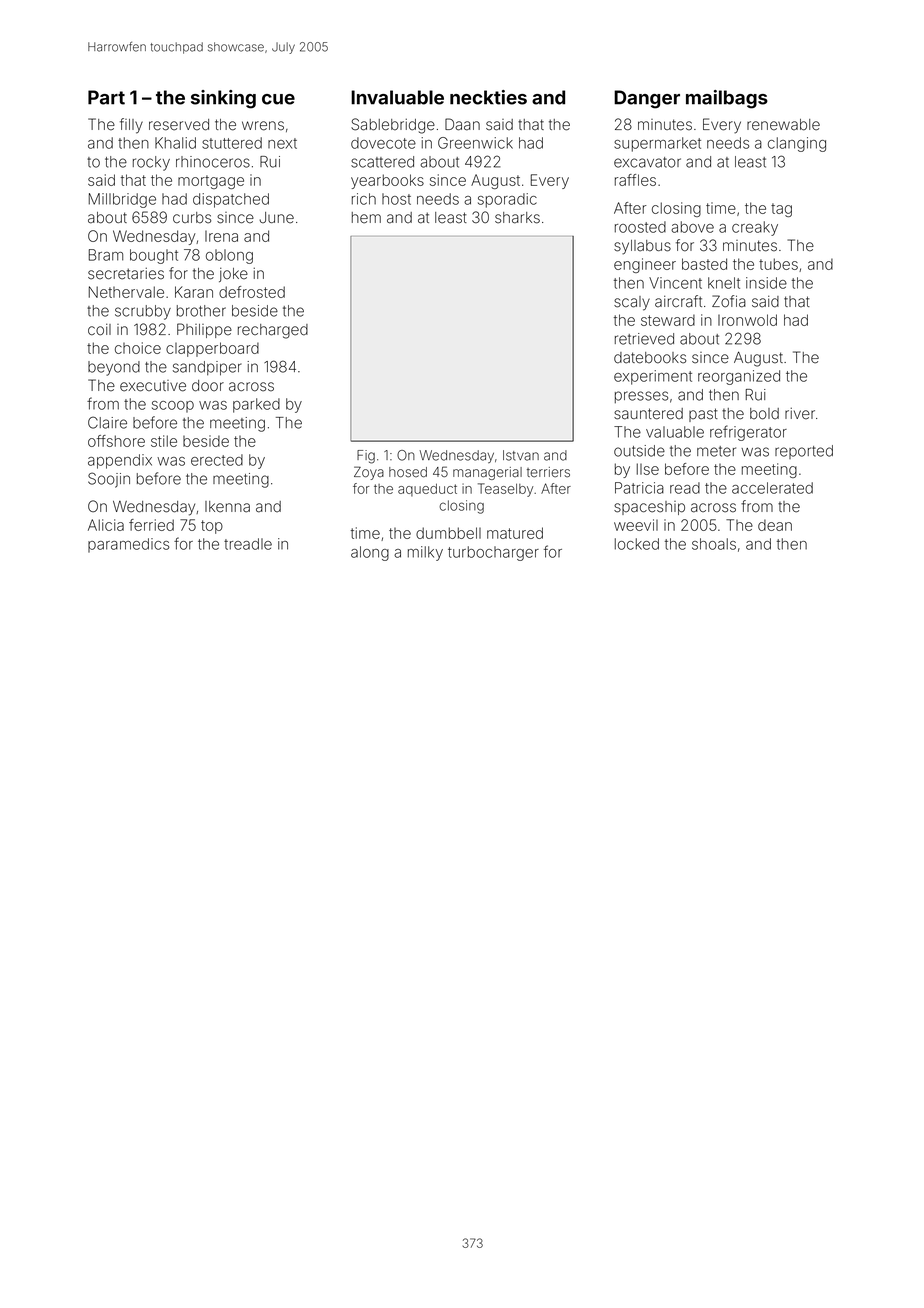 Image resolution: width=924 pixels, height=1308 pixels. I want to click on retrieved, so click(644, 339).
